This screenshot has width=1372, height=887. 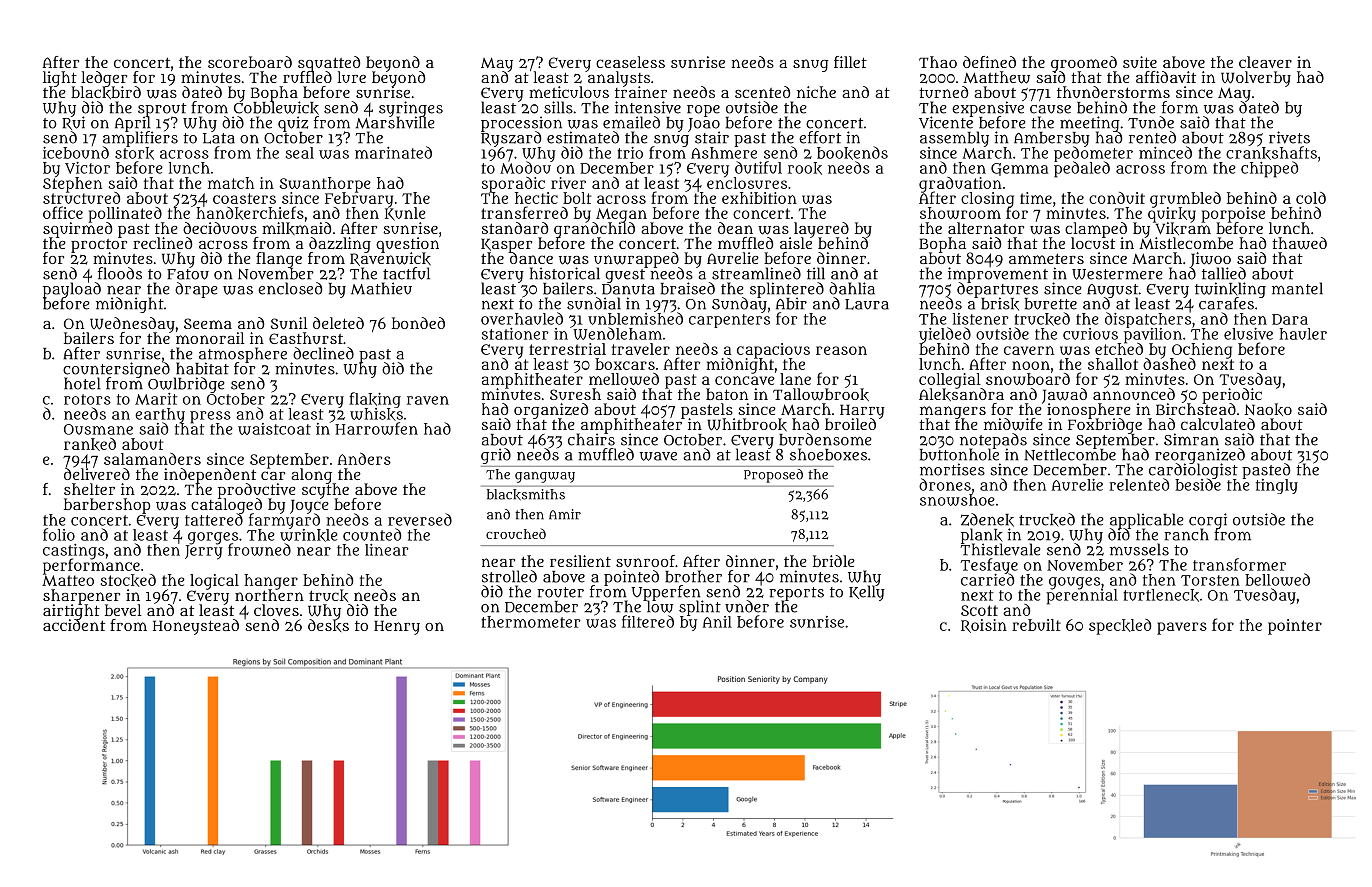 I want to click on payload, so click(x=72, y=290).
